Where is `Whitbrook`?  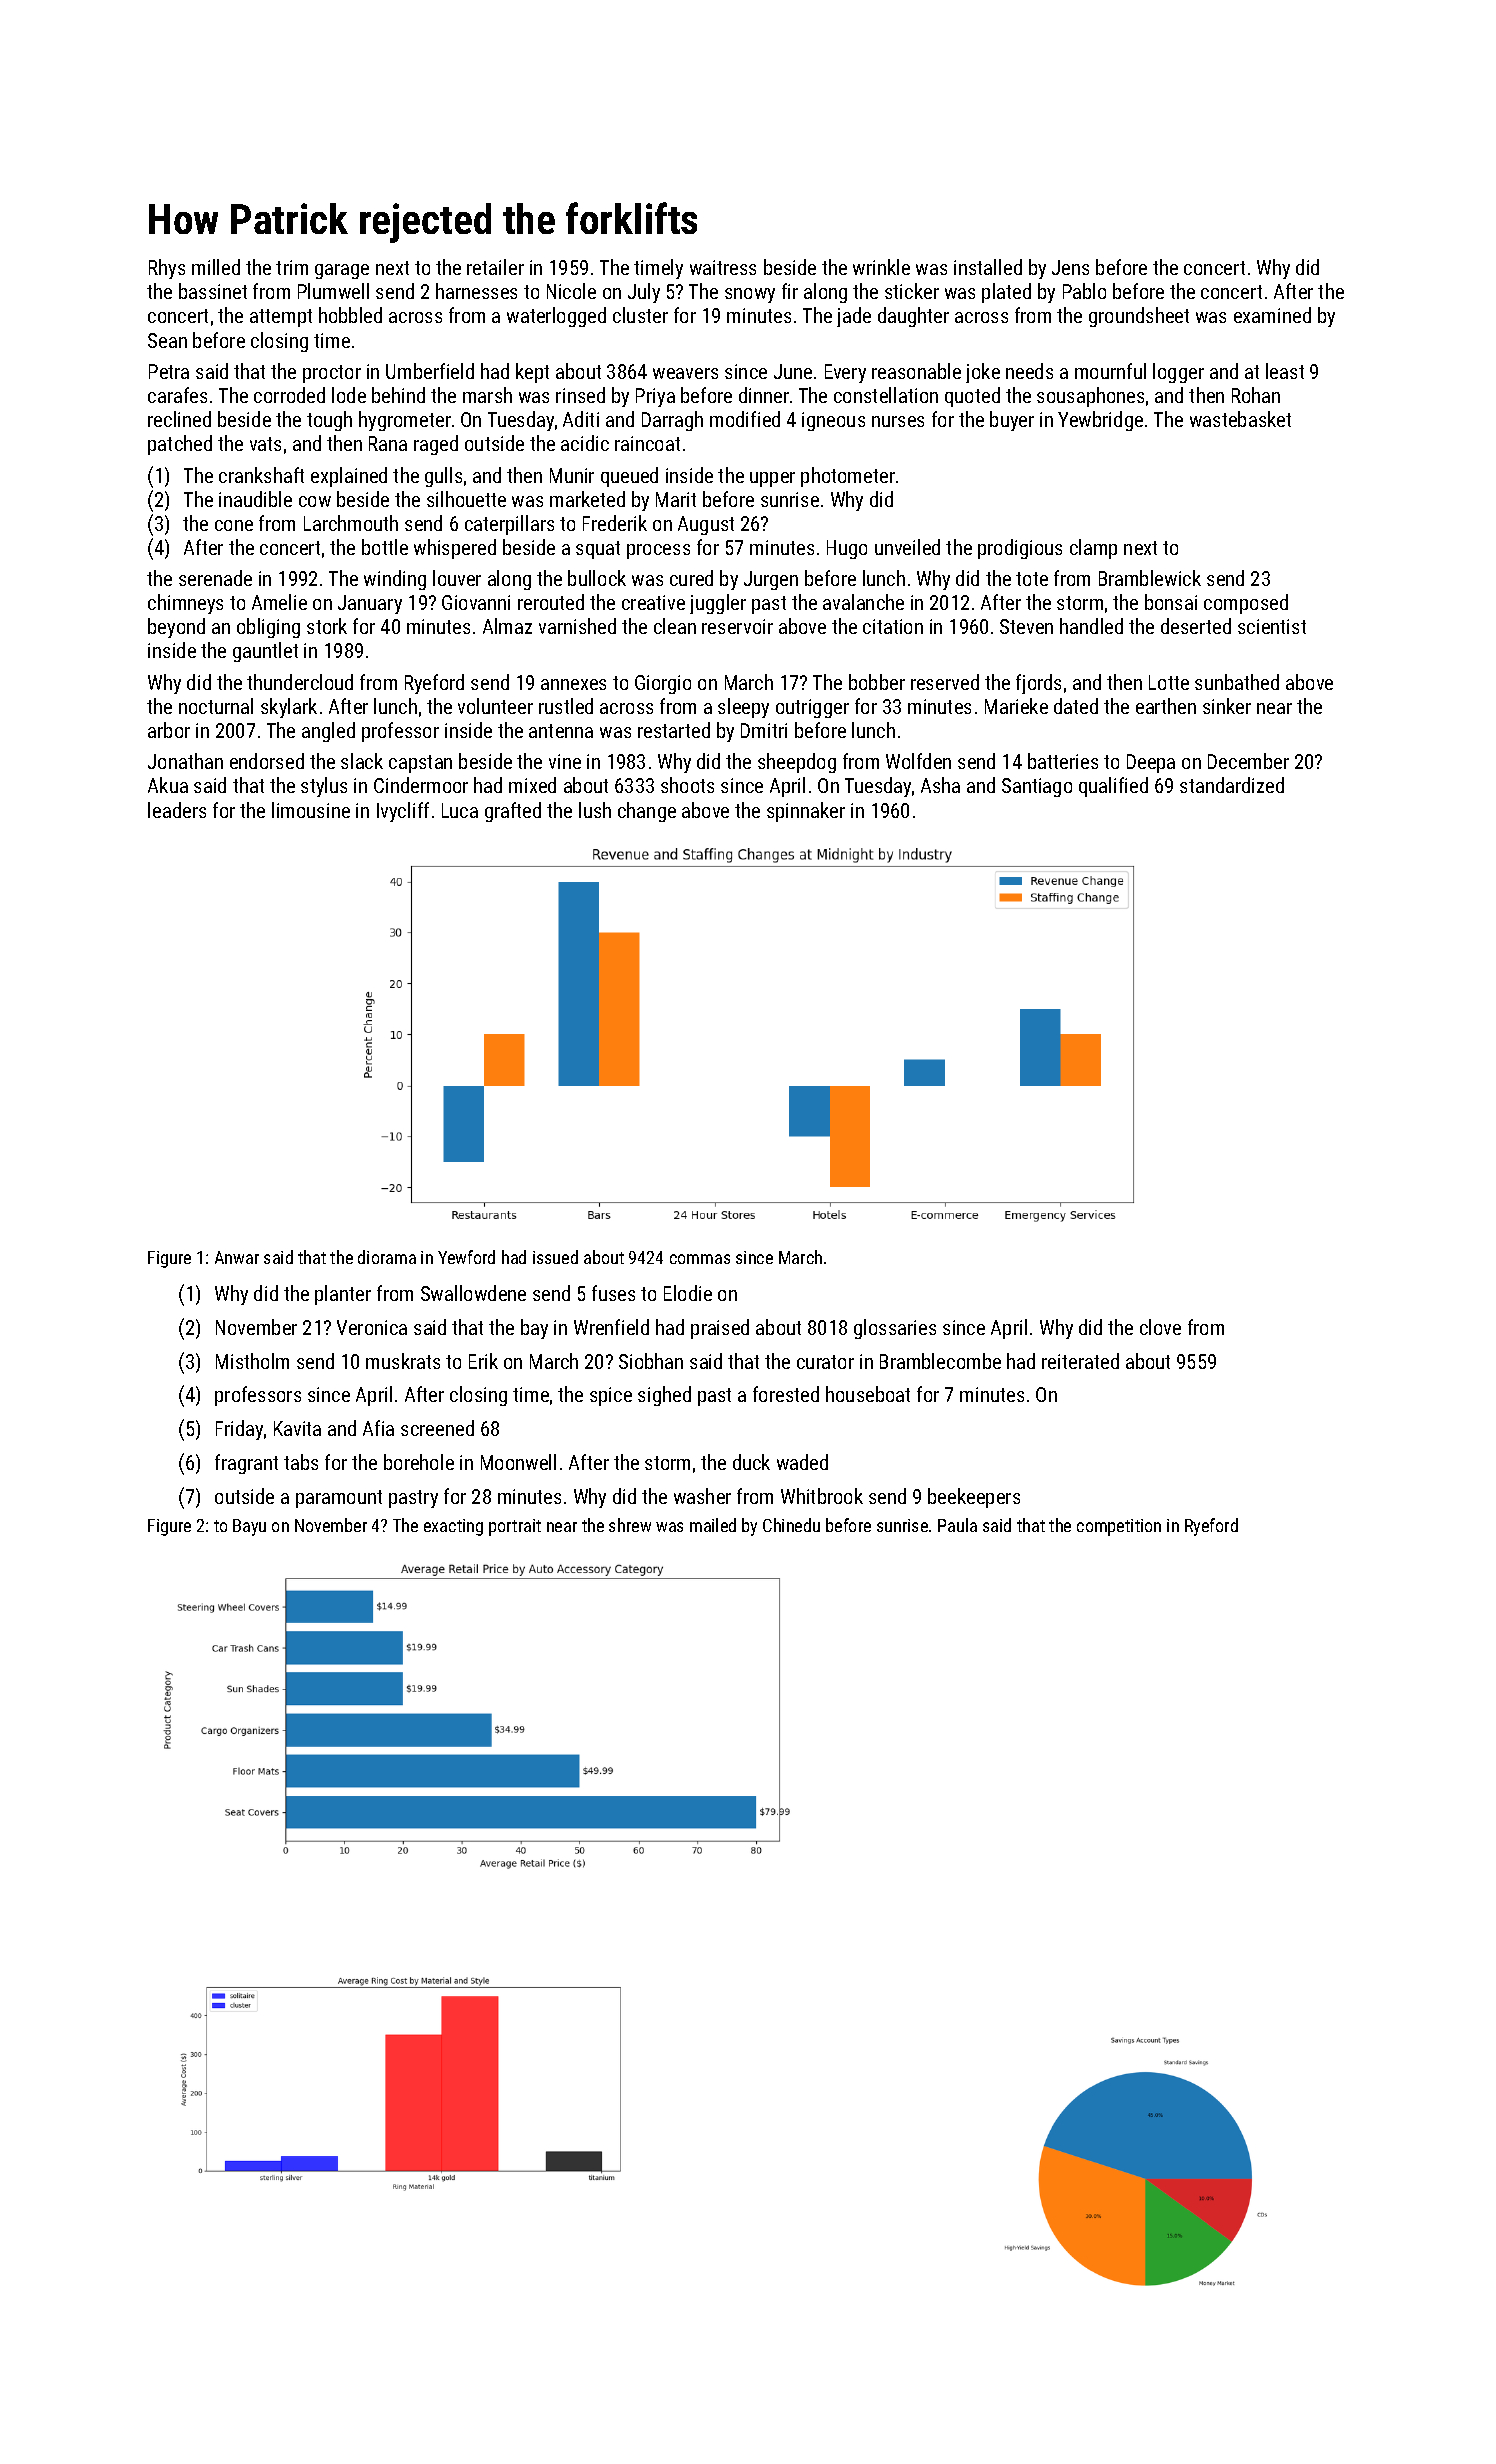 Whitbrook is located at coordinates (822, 1496).
